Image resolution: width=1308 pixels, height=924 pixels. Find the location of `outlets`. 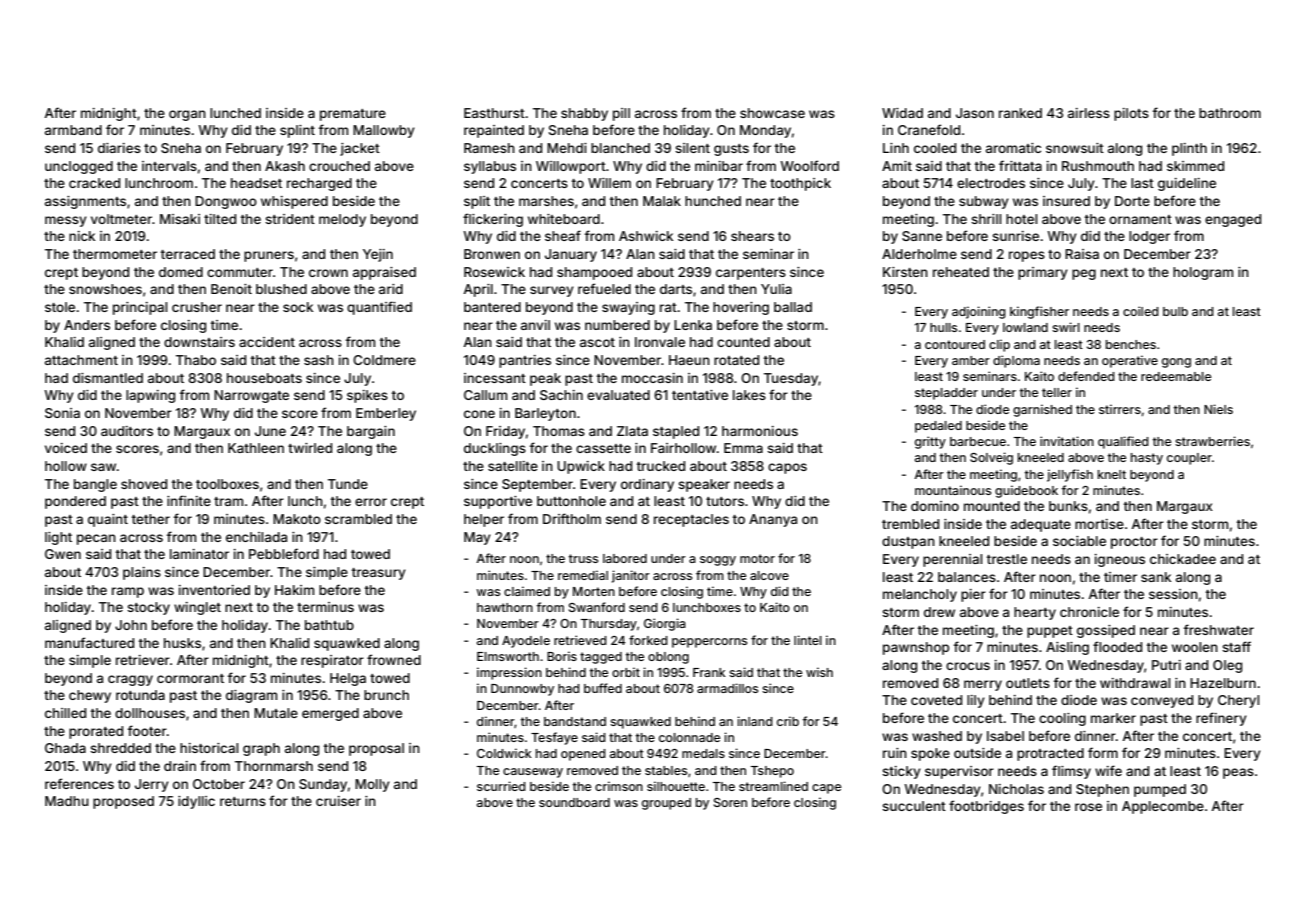

outlets is located at coordinates (1028, 683).
